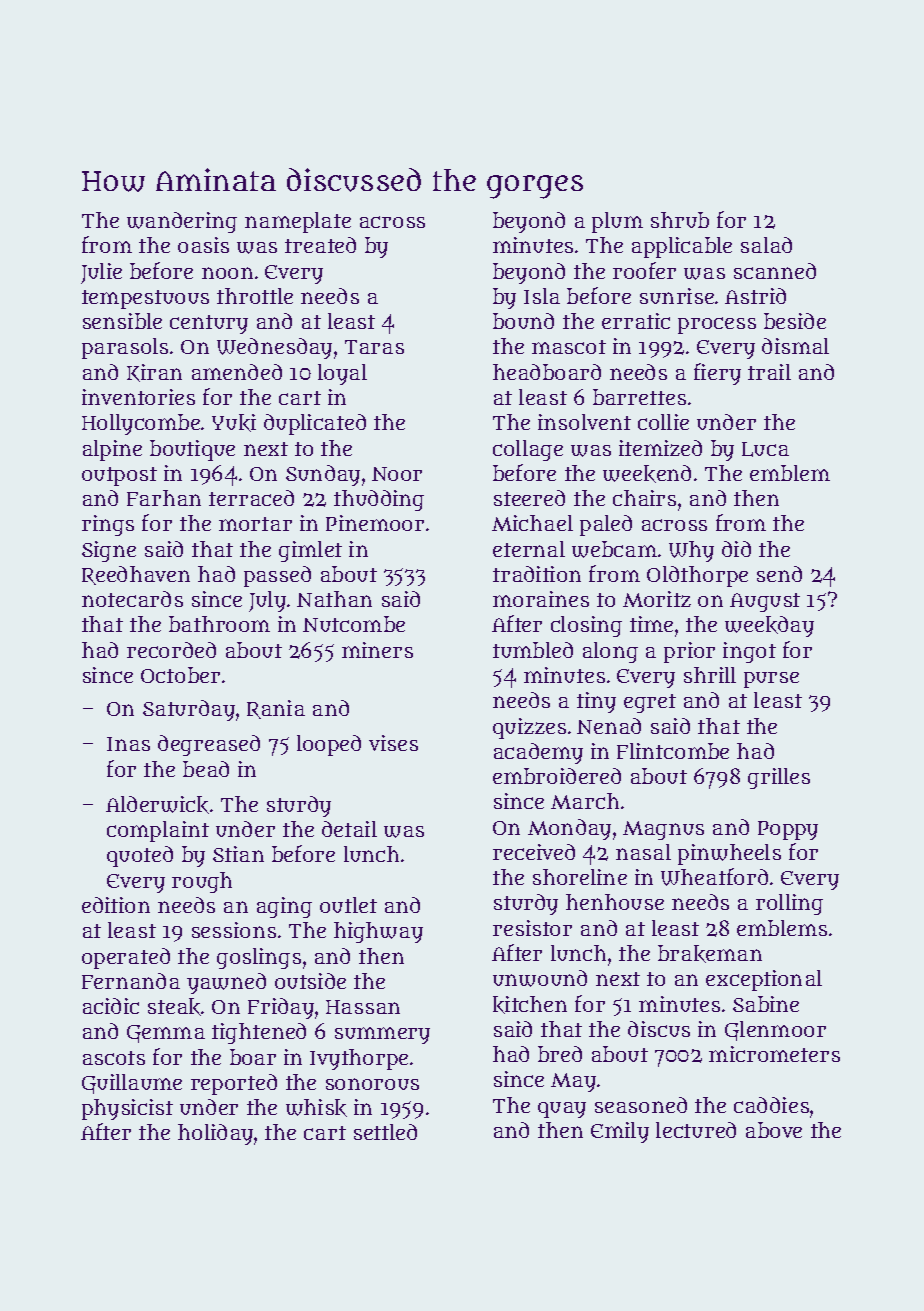 The height and width of the screenshot is (1311, 924). Describe the element at coordinates (385, 1132) in the screenshot. I see `settled` at that location.
